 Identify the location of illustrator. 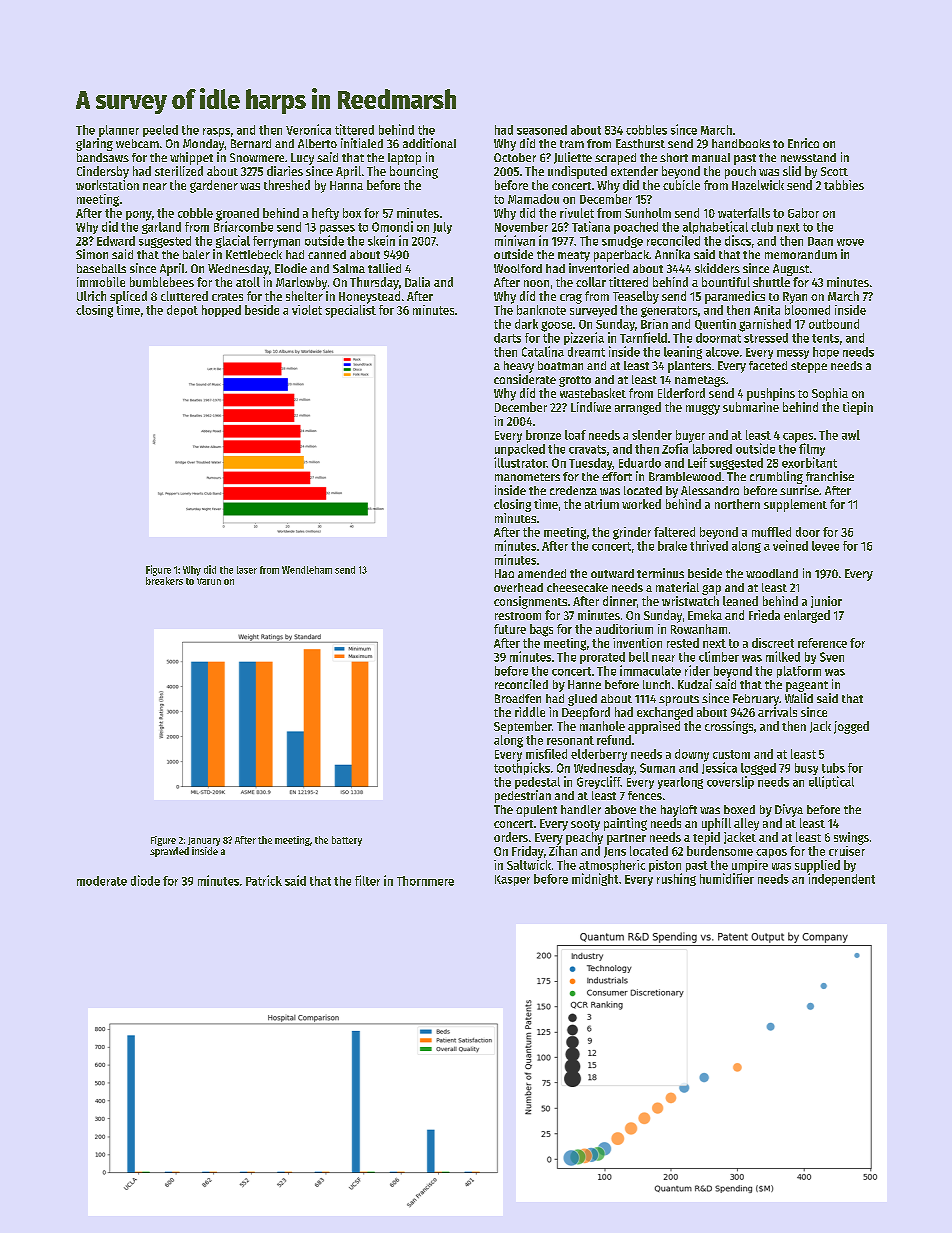
(520, 462).
